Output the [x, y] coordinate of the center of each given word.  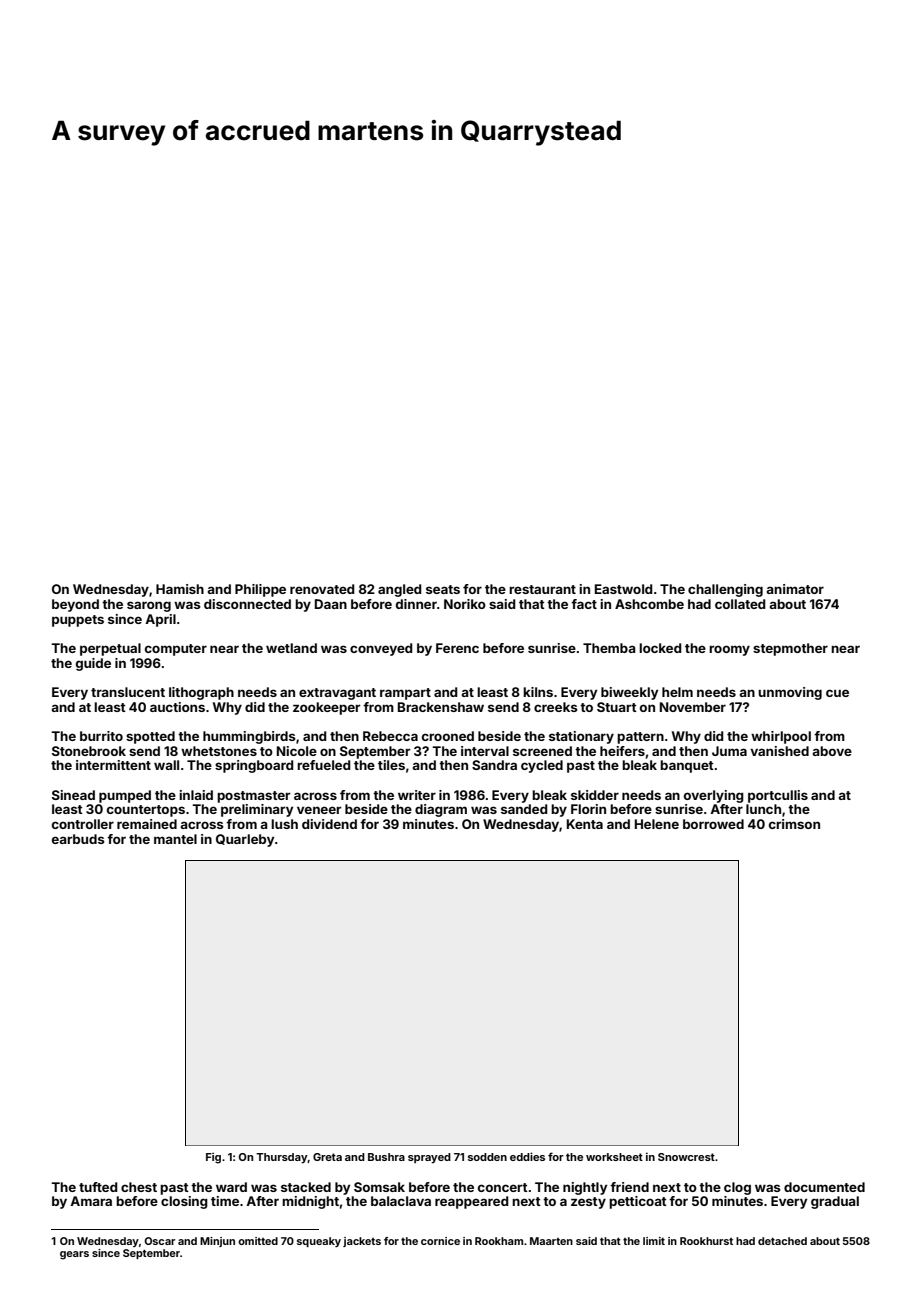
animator [795, 589]
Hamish [180, 589]
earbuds [78, 839]
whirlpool [781, 737]
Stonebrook [89, 751]
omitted [258, 1241]
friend [629, 1187]
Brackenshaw [441, 707]
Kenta [585, 824]
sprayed [429, 1158]
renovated [322, 589]
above [832, 751]
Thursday [282, 1158]
